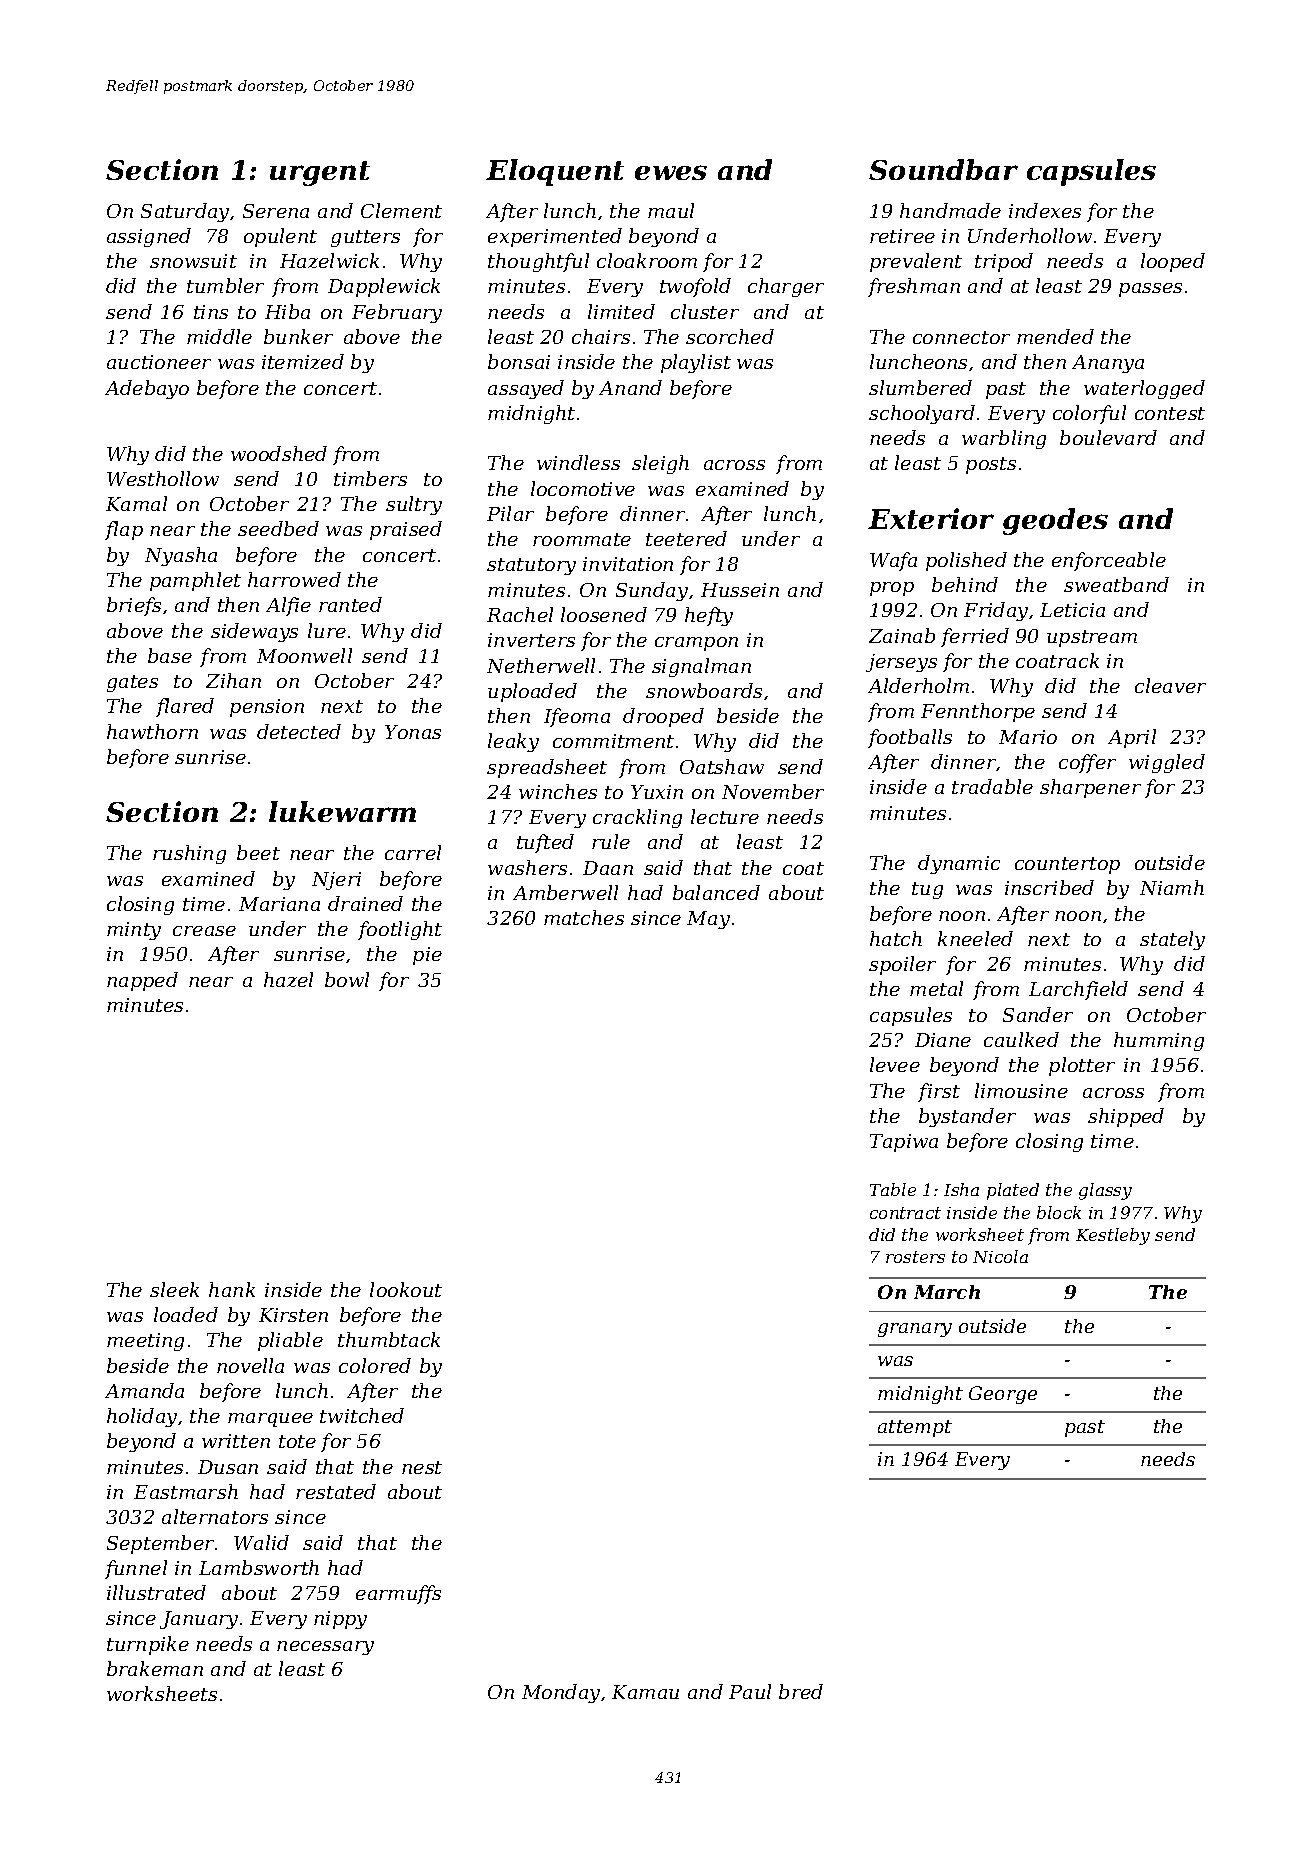 Image resolution: width=1312 pixels, height=1856 pixels. What do you see at coordinates (427, 956) in the page?
I see `pie` at bounding box center [427, 956].
